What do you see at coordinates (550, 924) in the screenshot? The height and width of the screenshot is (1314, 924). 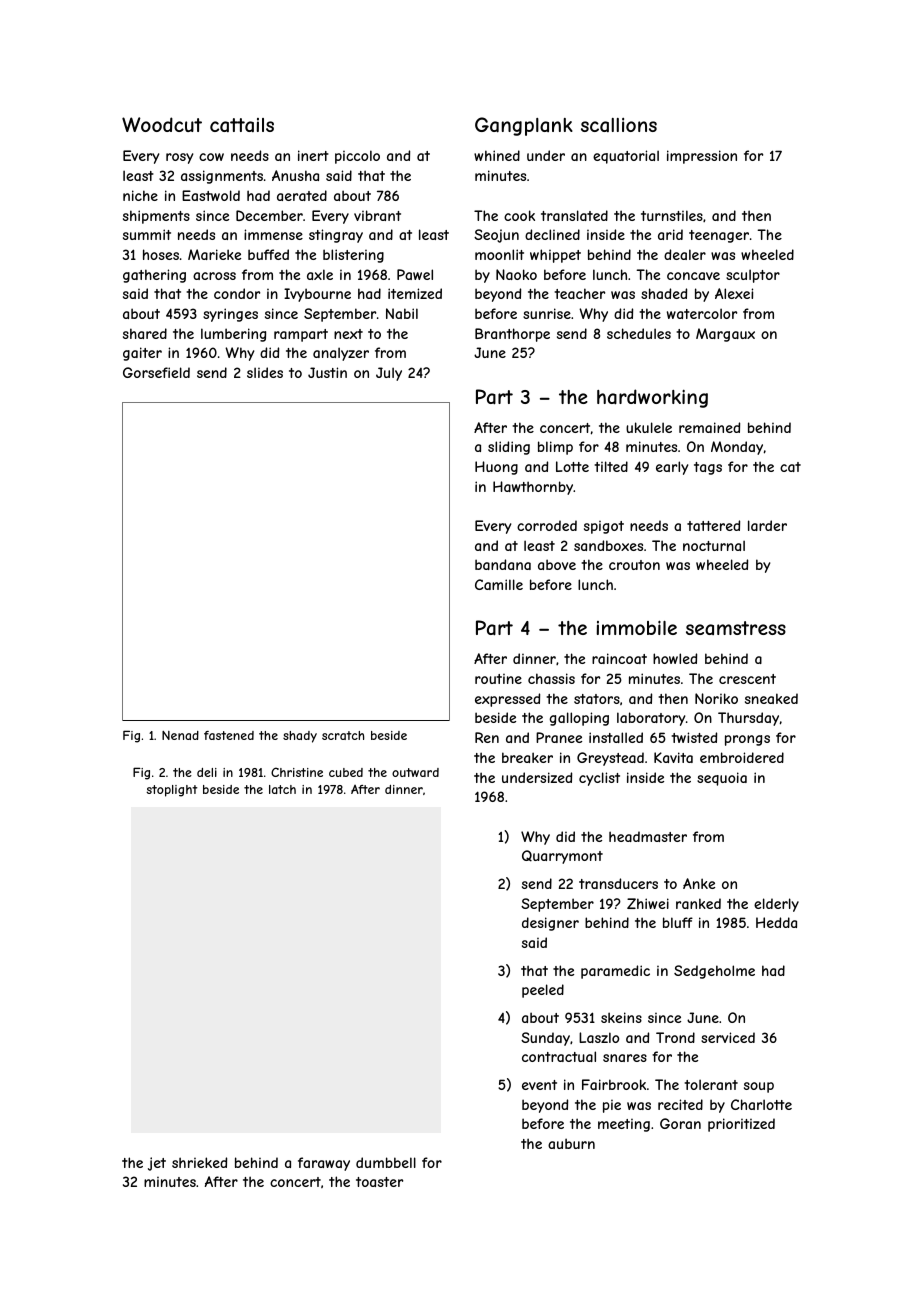 I see `designer` at bounding box center [550, 924].
